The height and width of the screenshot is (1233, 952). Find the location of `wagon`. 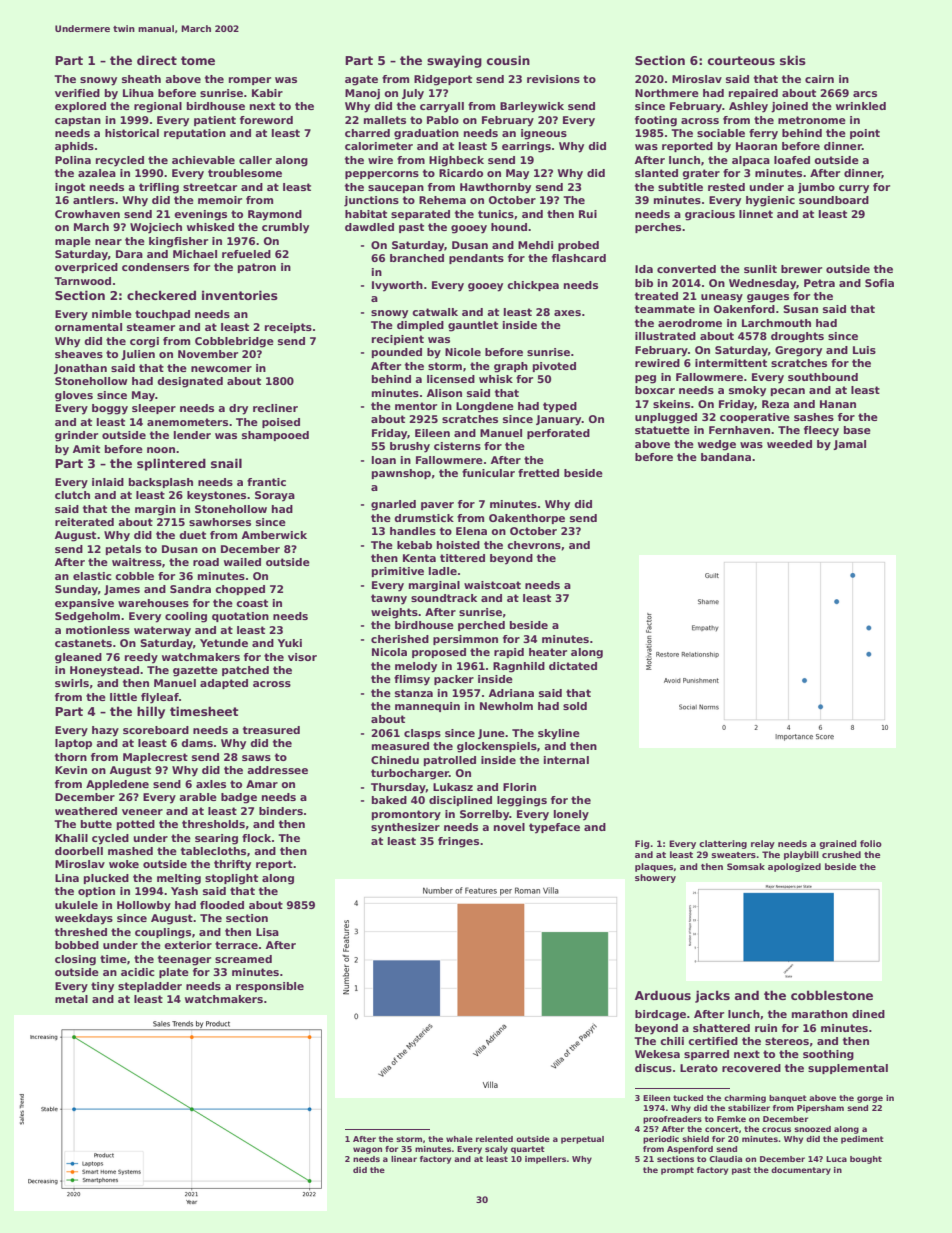

wagon is located at coordinates (367, 1150).
